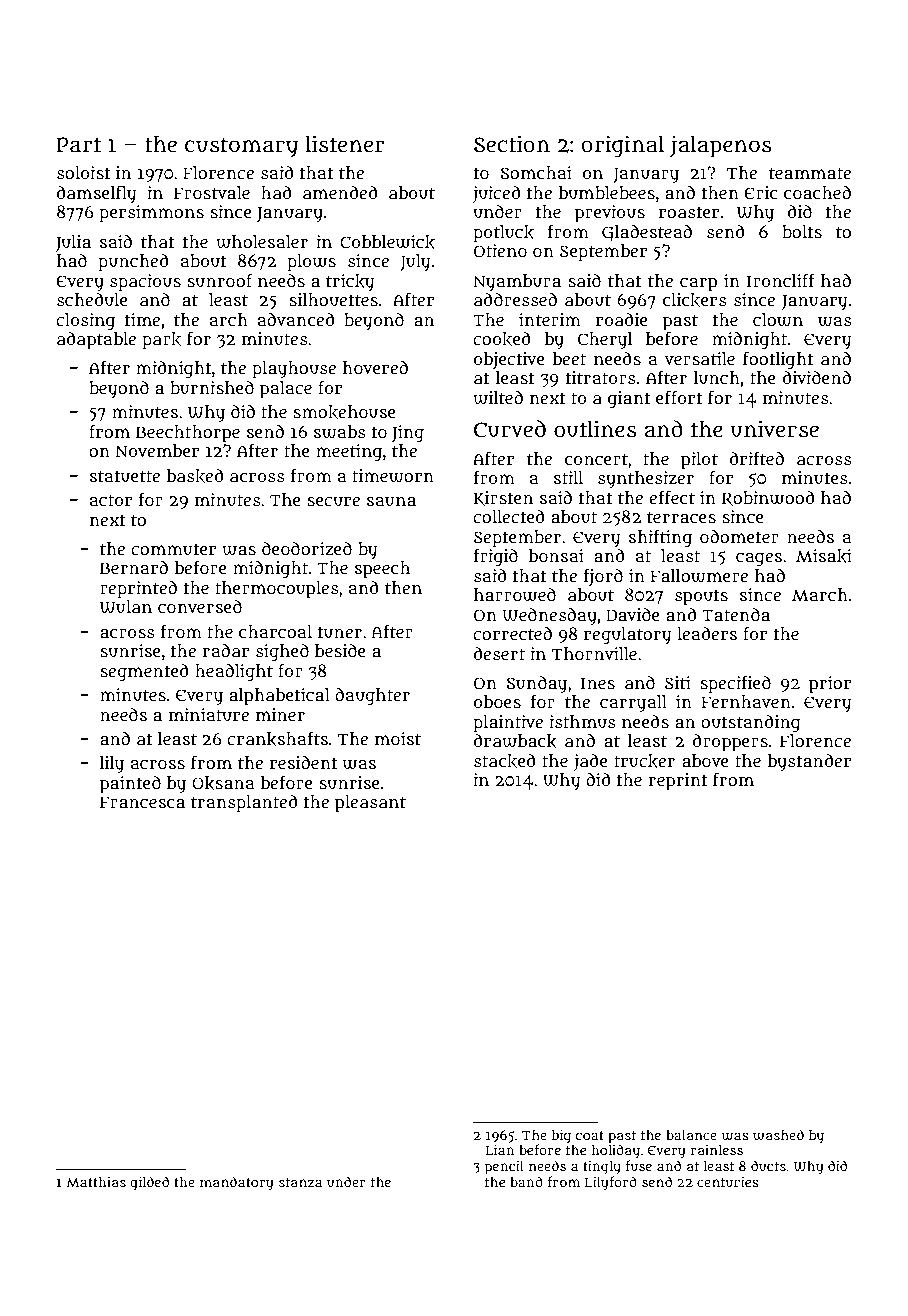 This screenshot has width=908, height=1316. What do you see at coordinates (778, 1135) in the screenshot?
I see `washed` at bounding box center [778, 1135].
